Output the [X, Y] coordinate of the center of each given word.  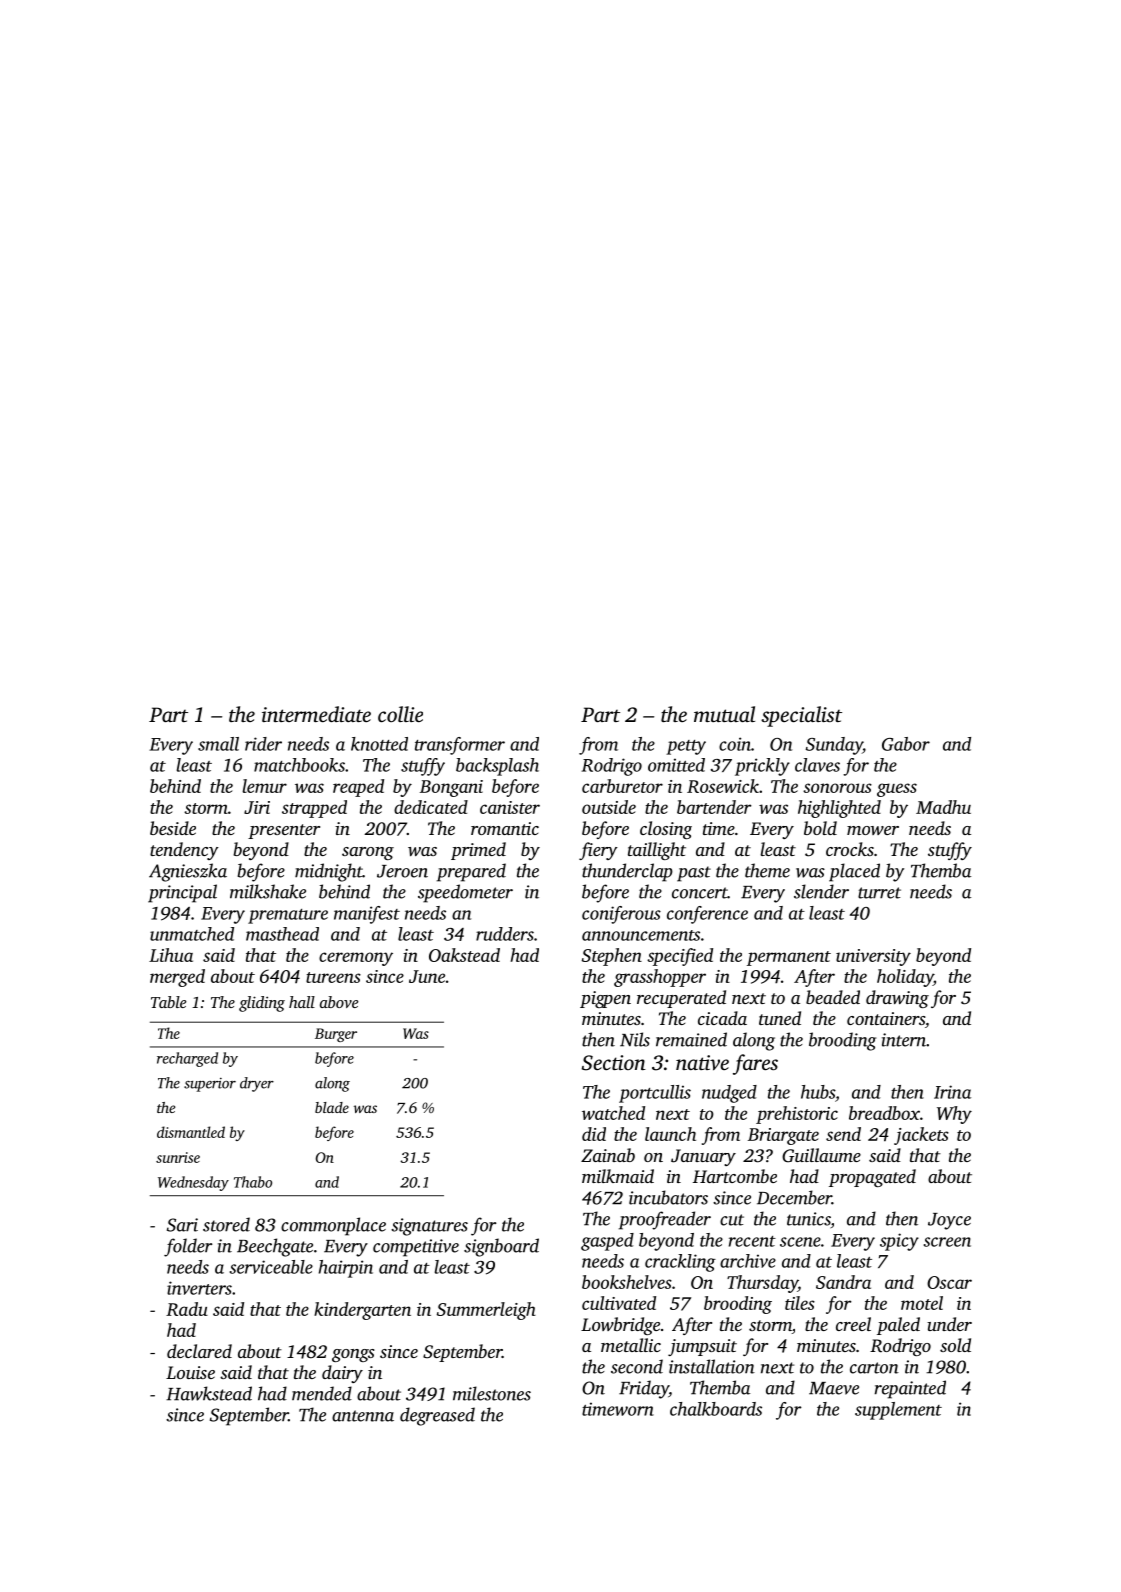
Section [614, 1063]
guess [897, 790]
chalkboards [716, 1409]
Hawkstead [209, 1393]
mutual [724, 714]
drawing [897, 999]
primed [478, 851]
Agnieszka [188, 872]
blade [332, 1107]
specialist [801, 716]
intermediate [316, 714]
